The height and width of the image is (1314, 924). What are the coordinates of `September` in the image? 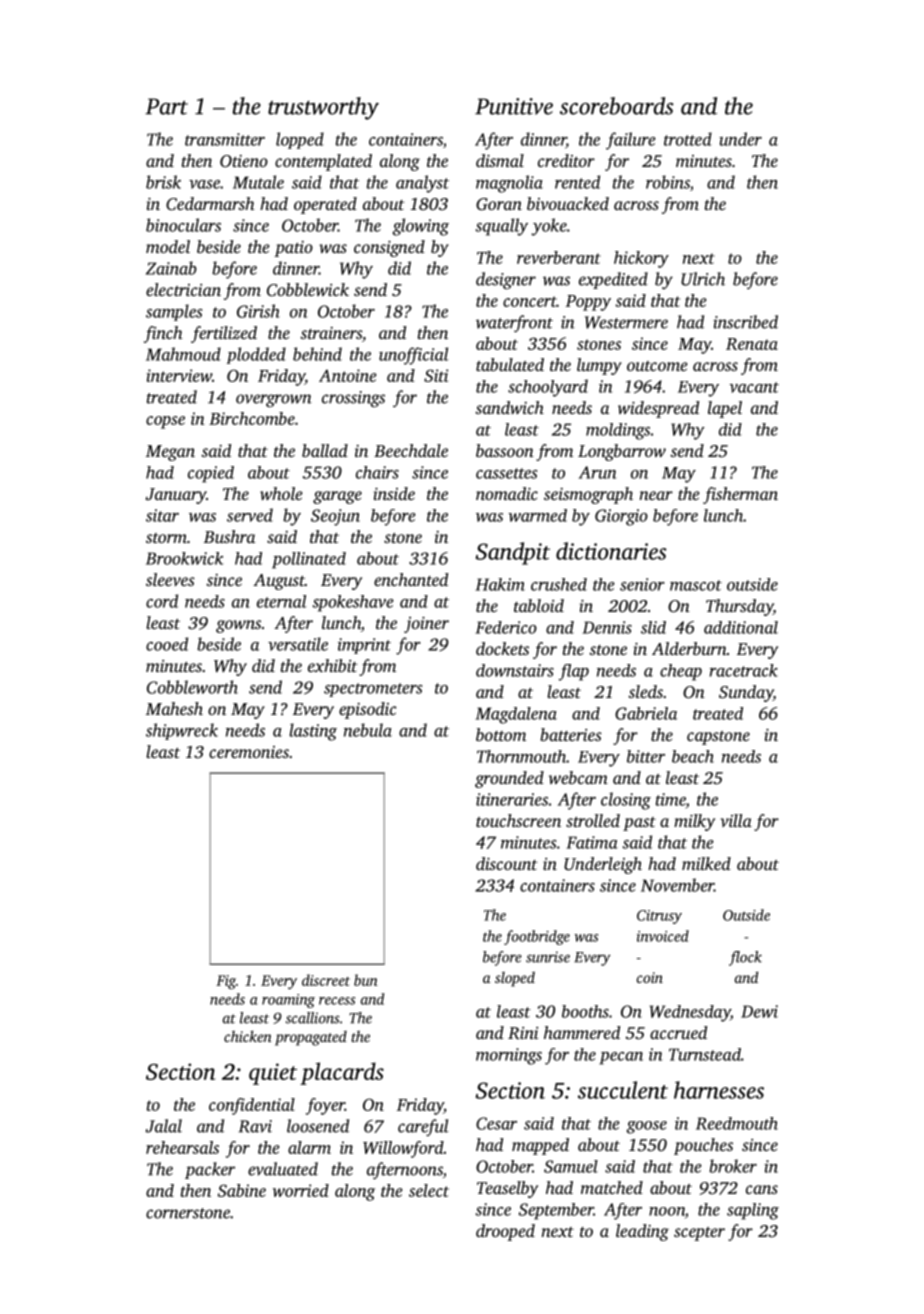 It's located at (556, 1211).
